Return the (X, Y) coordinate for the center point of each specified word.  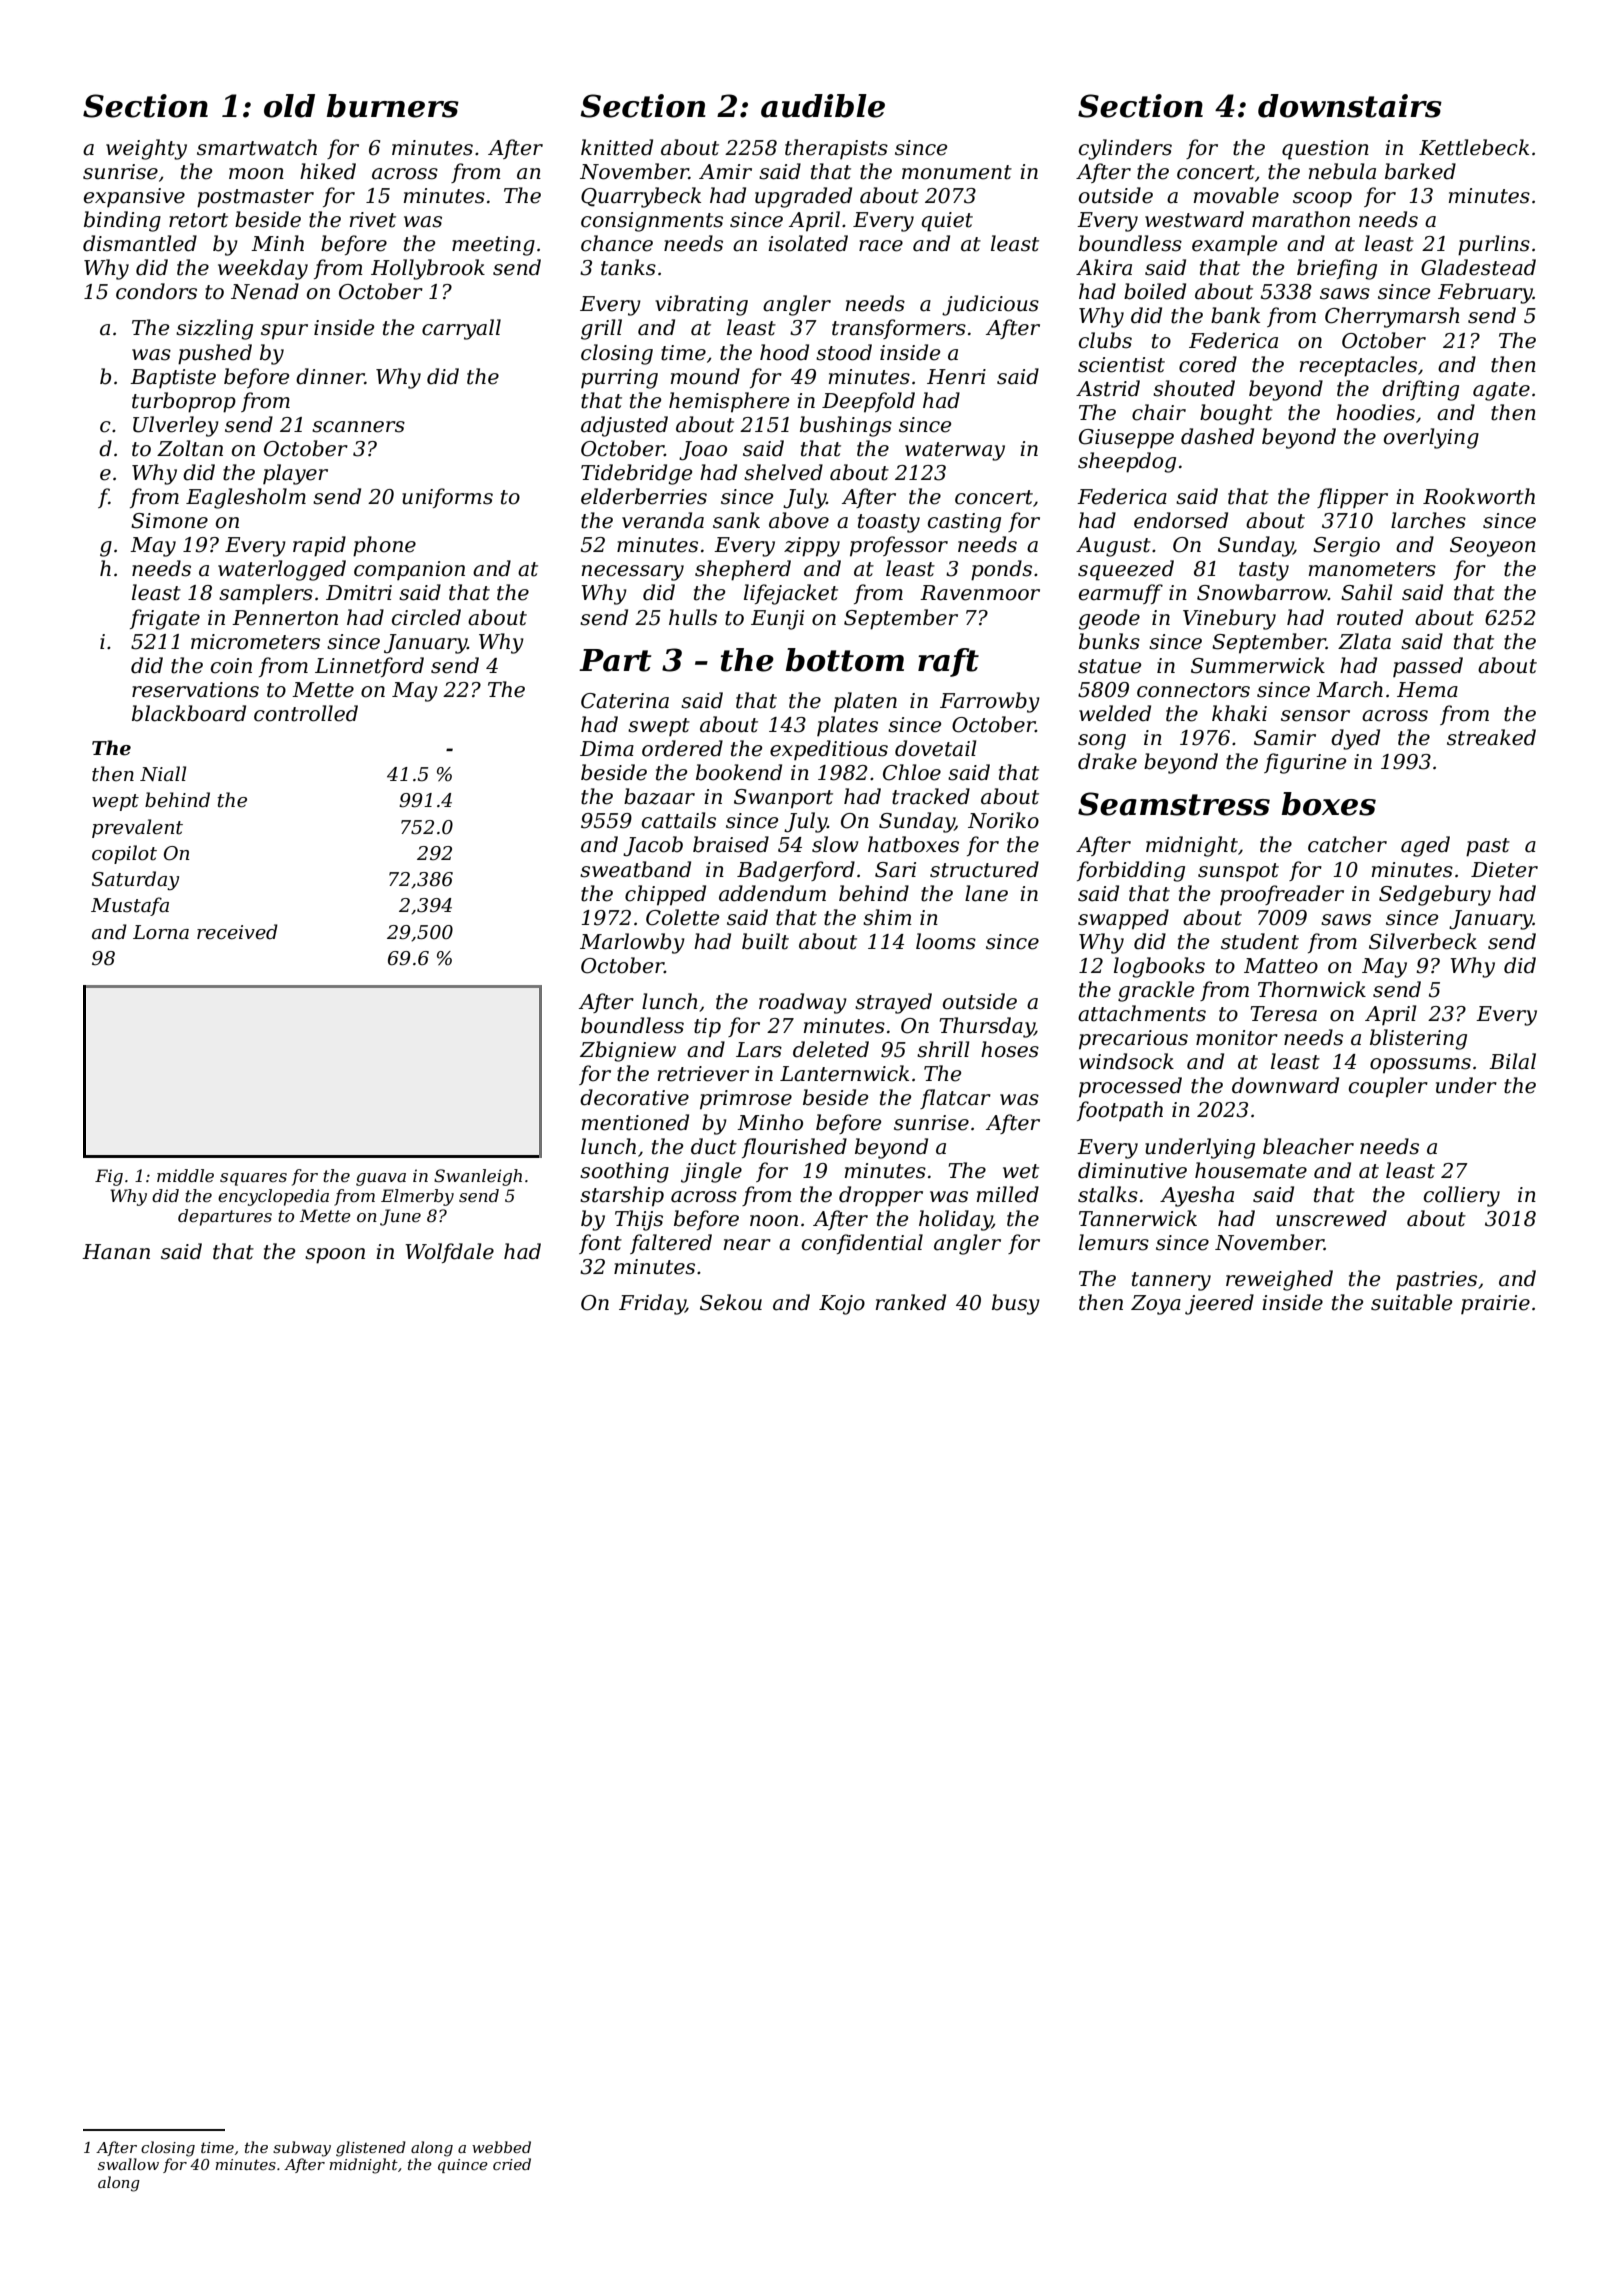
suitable (1411, 1302)
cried (512, 2164)
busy (1016, 1304)
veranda (663, 520)
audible (823, 106)
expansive (134, 198)
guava (381, 1179)
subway (302, 2149)
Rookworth (1479, 496)
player (295, 474)
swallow (128, 2164)
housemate (1251, 1170)
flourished (794, 1148)
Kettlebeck (1474, 147)
